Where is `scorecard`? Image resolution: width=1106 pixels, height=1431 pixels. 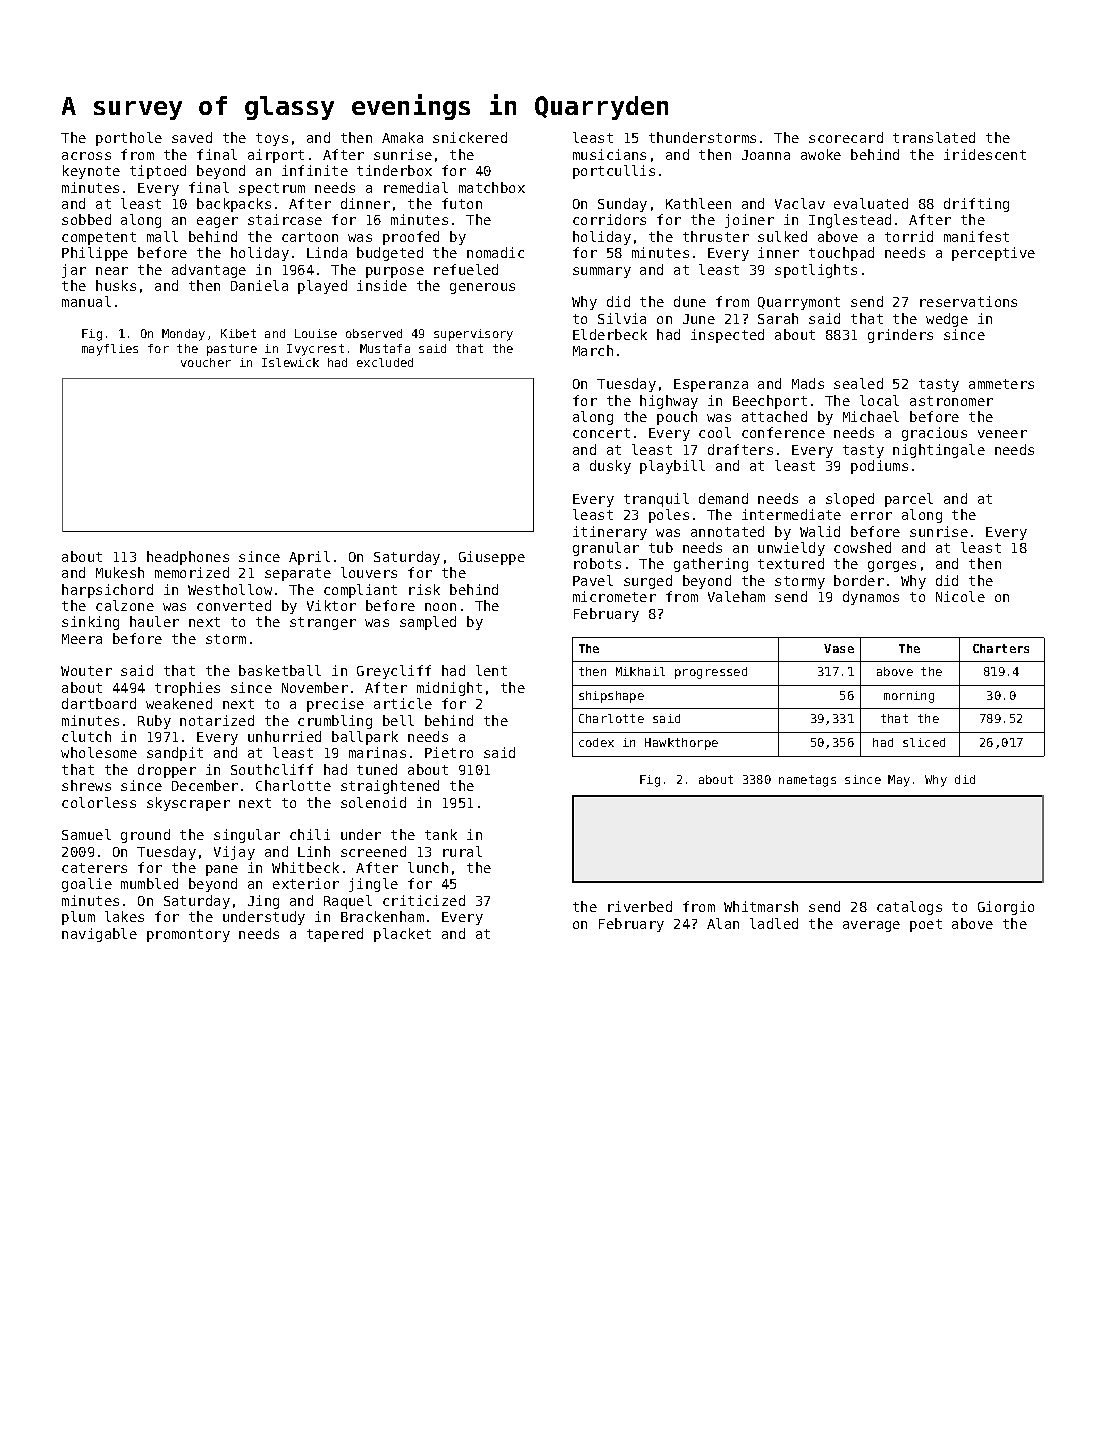
scorecard is located at coordinates (846, 137).
